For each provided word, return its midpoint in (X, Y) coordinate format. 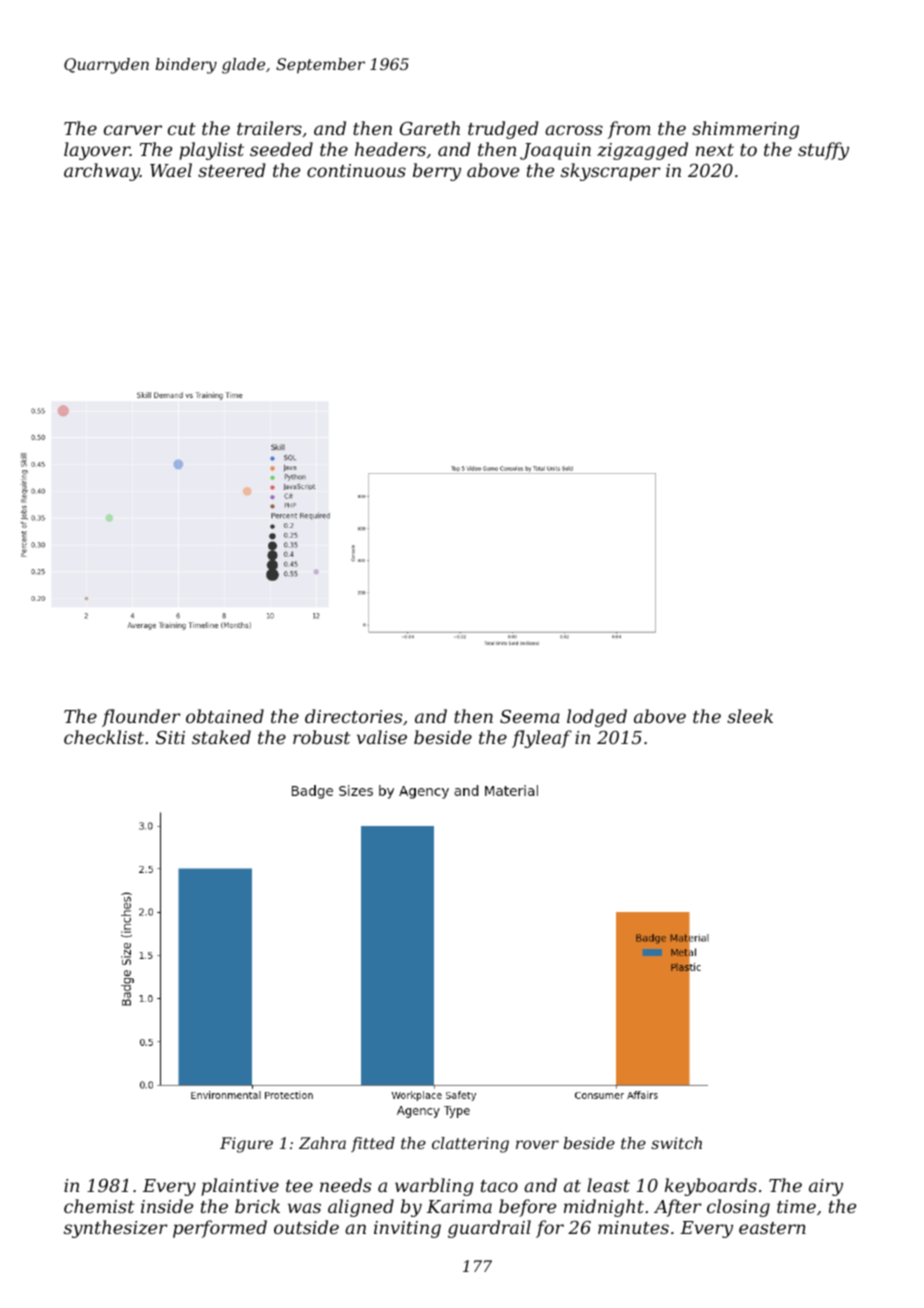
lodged (597, 718)
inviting (407, 1229)
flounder (141, 718)
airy (826, 1187)
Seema (530, 716)
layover (97, 151)
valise (382, 737)
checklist (104, 737)
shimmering (745, 130)
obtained (225, 716)
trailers (269, 128)
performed (220, 1229)
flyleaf (542, 739)
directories (353, 716)
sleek (750, 716)
